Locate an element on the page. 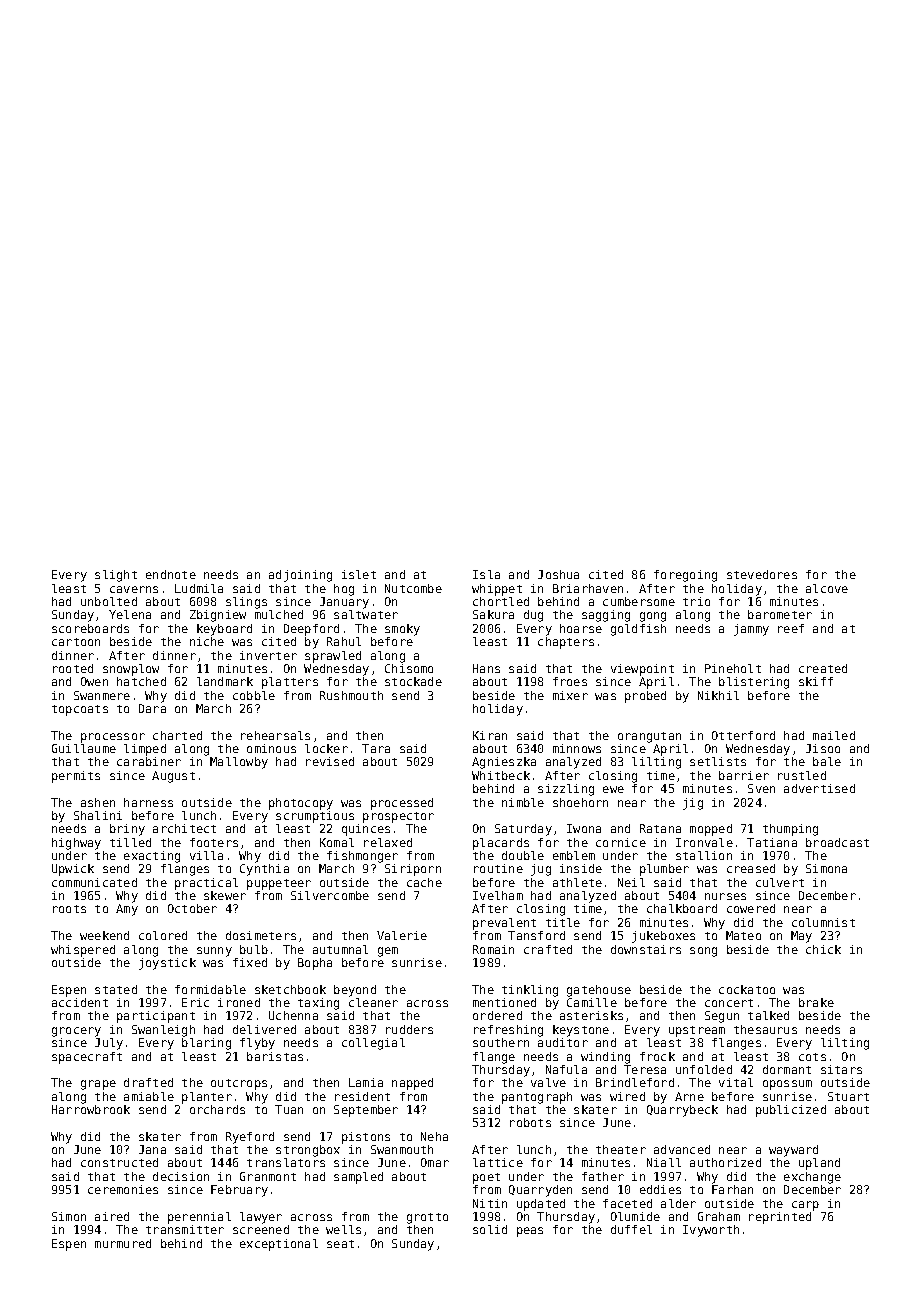 This document has height=1308, width=924. trio is located at coordinates (696, 601).
